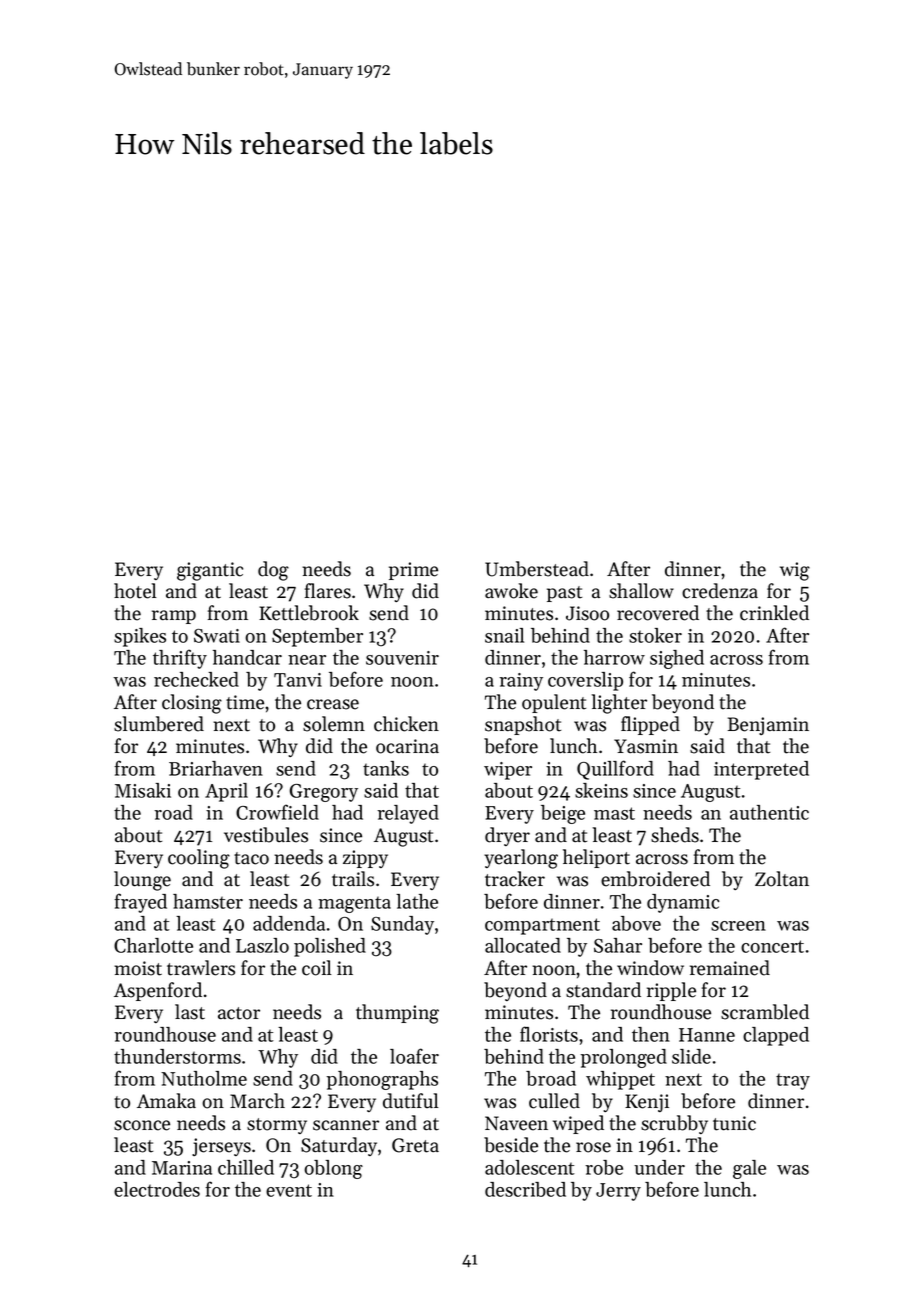 Image resolution: width=924 pixels, height=1311 pixels. Describe the element at coordinates (413, 571) in the screenshot. I see `prime` at that location.
